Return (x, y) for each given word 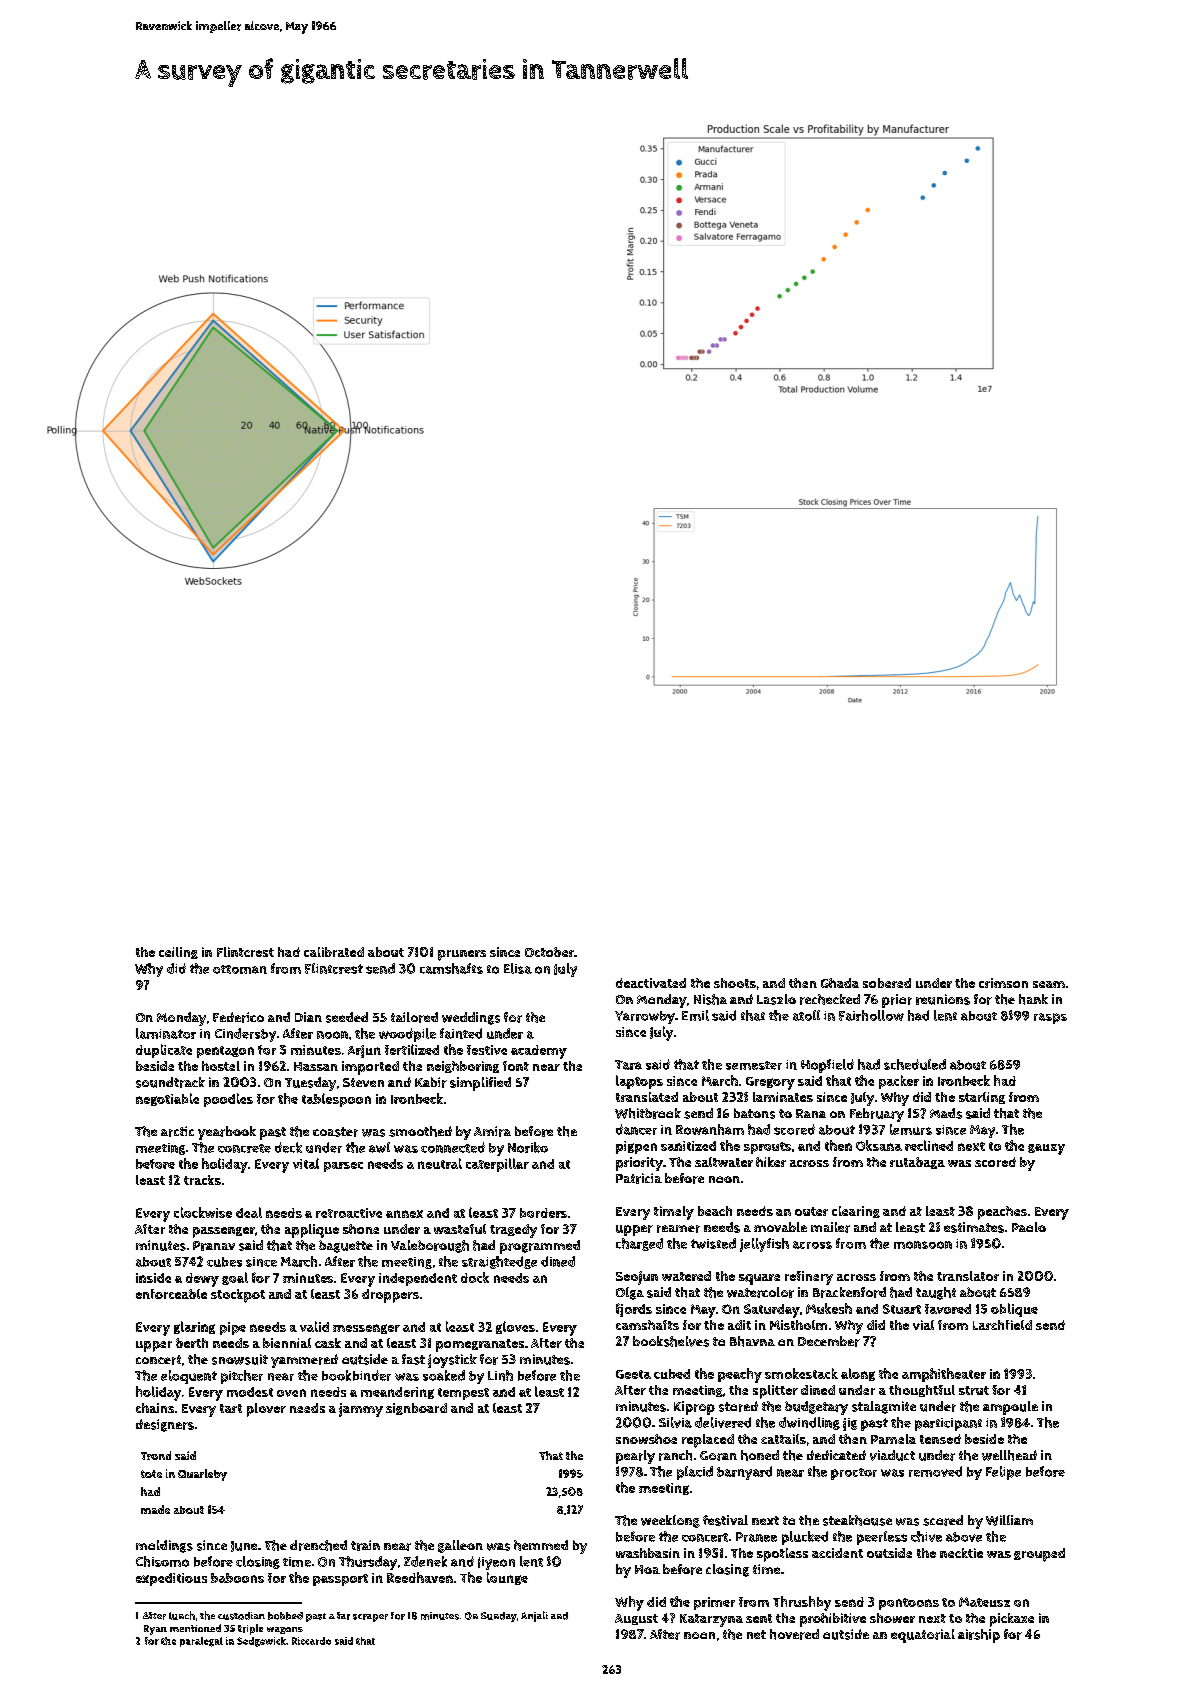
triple (250, 1629)
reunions (943, 999)
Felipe (1003, 1473)
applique (312, 1231)
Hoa (647, 1569)
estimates (974, 1227)
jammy (361, 1410)
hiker (771, 1162)
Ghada (840, 983)
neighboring (463, 1067)
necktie (961, 1553)
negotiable (167, 1099)
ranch (675, 1455)
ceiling (178, 953)
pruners (462, 955)
